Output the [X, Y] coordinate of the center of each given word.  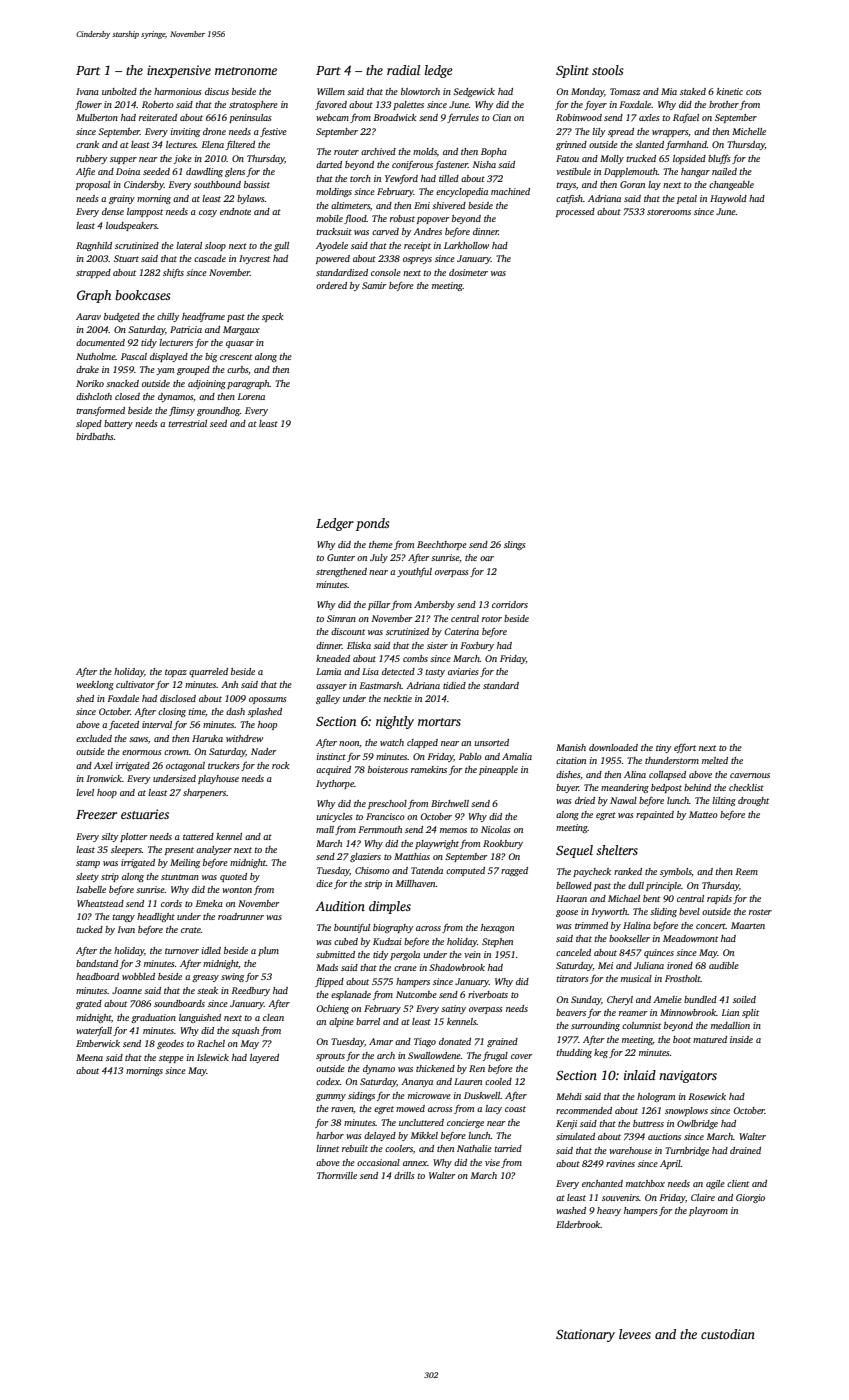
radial [403, 70]
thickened [435, 1068]
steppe [171, 1059]
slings [515, 545]
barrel [368, 1021]
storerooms [669, 212]
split [750, 1013]
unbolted [119, 91]
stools [607, 70]
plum [268, 951]
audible [724, 965]
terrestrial [187, 423]
